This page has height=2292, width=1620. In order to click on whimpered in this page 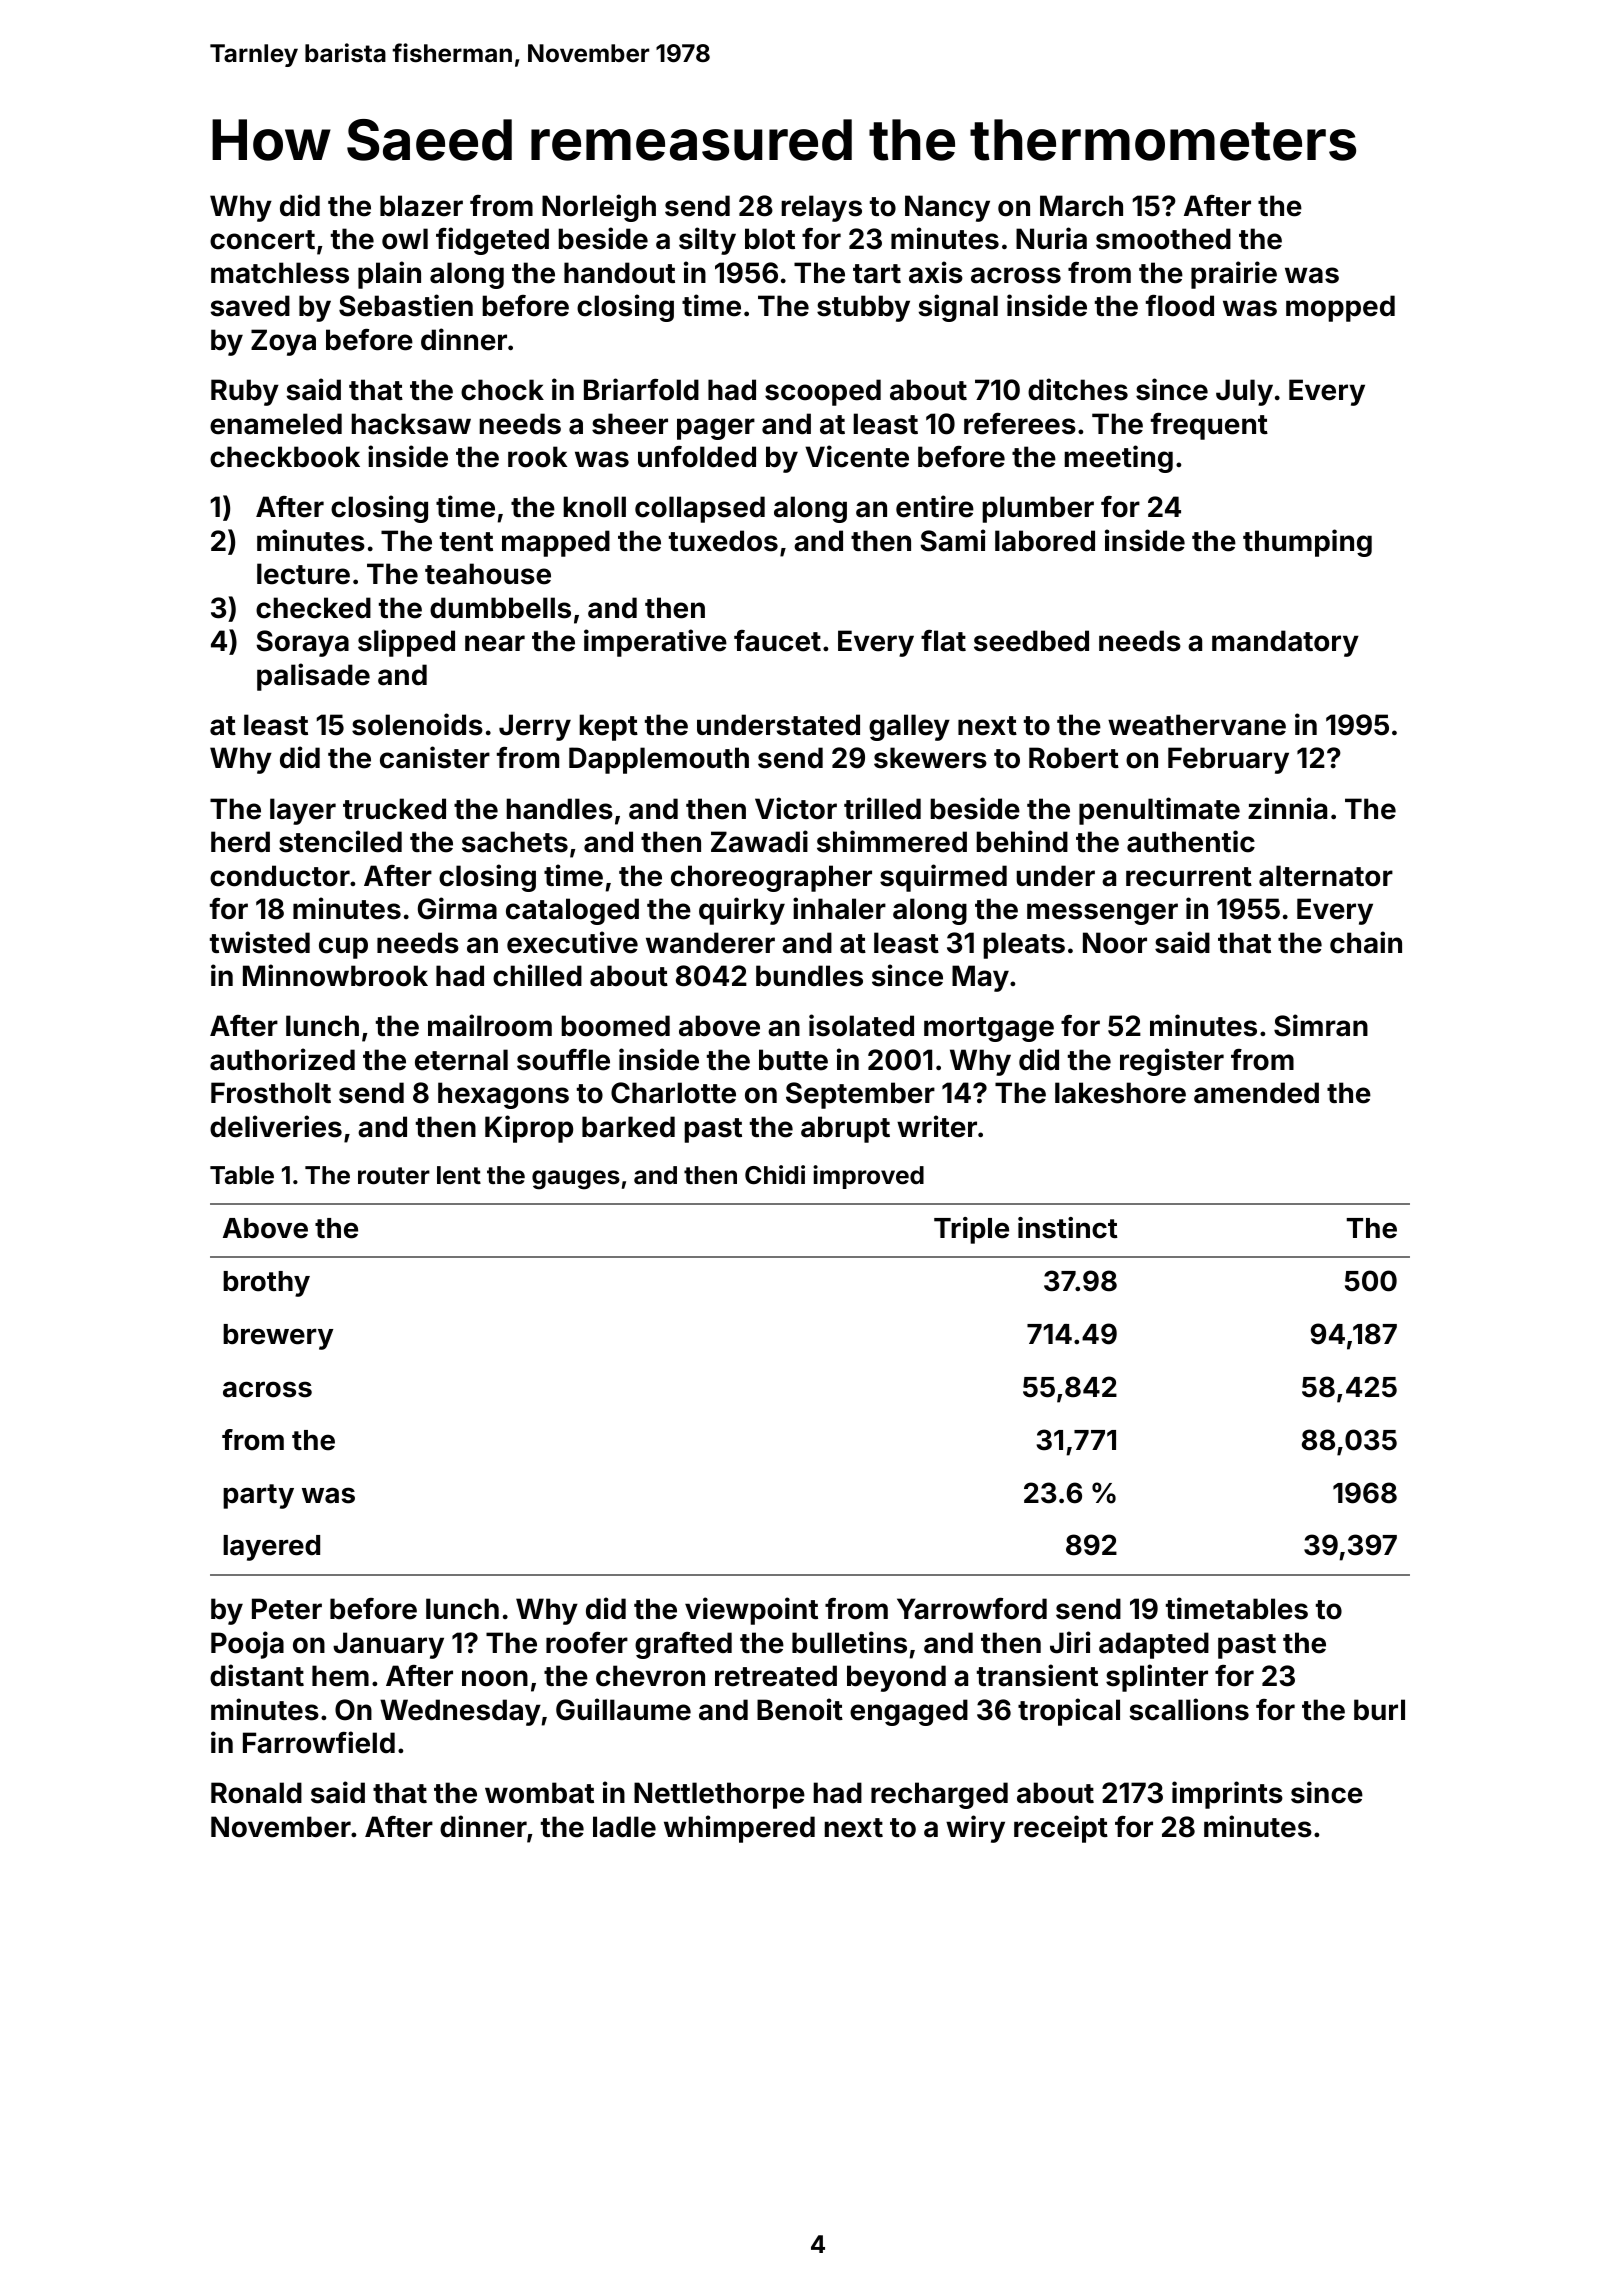, I will do `click(739, 1829)`.
